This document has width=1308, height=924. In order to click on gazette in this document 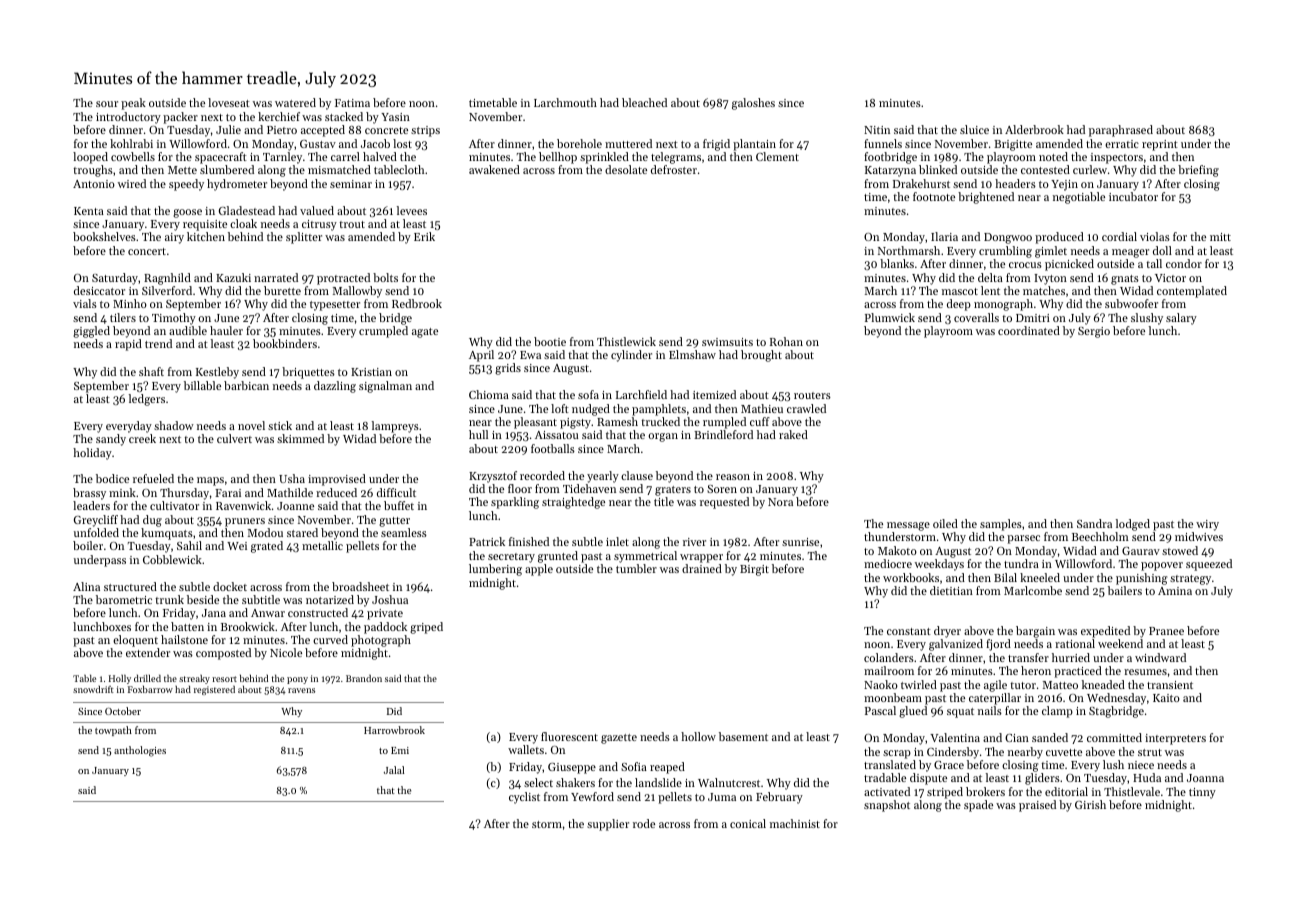, I will do `click(619, 739)`.
